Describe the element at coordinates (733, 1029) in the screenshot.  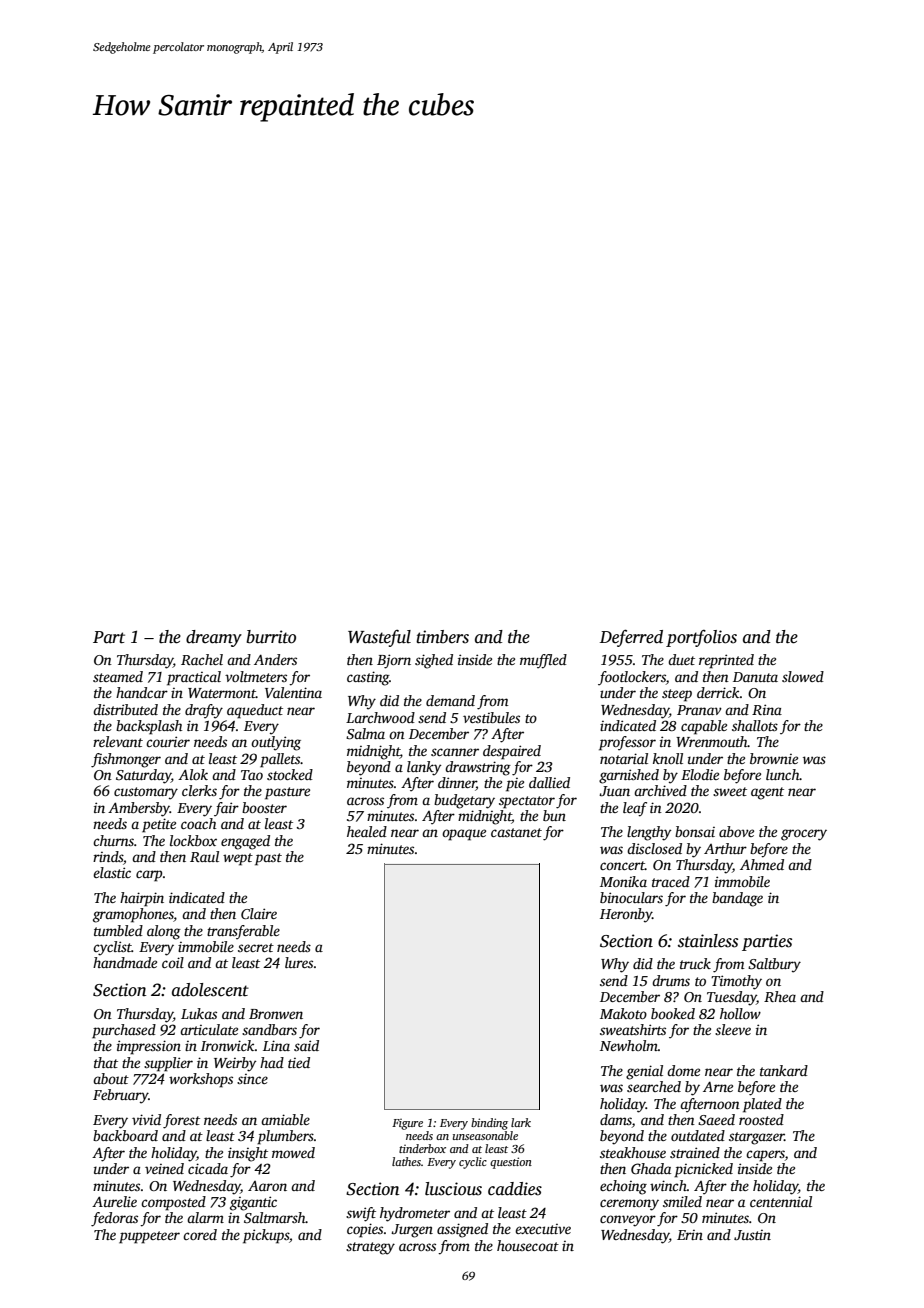
I see `sleeve` at that location.
